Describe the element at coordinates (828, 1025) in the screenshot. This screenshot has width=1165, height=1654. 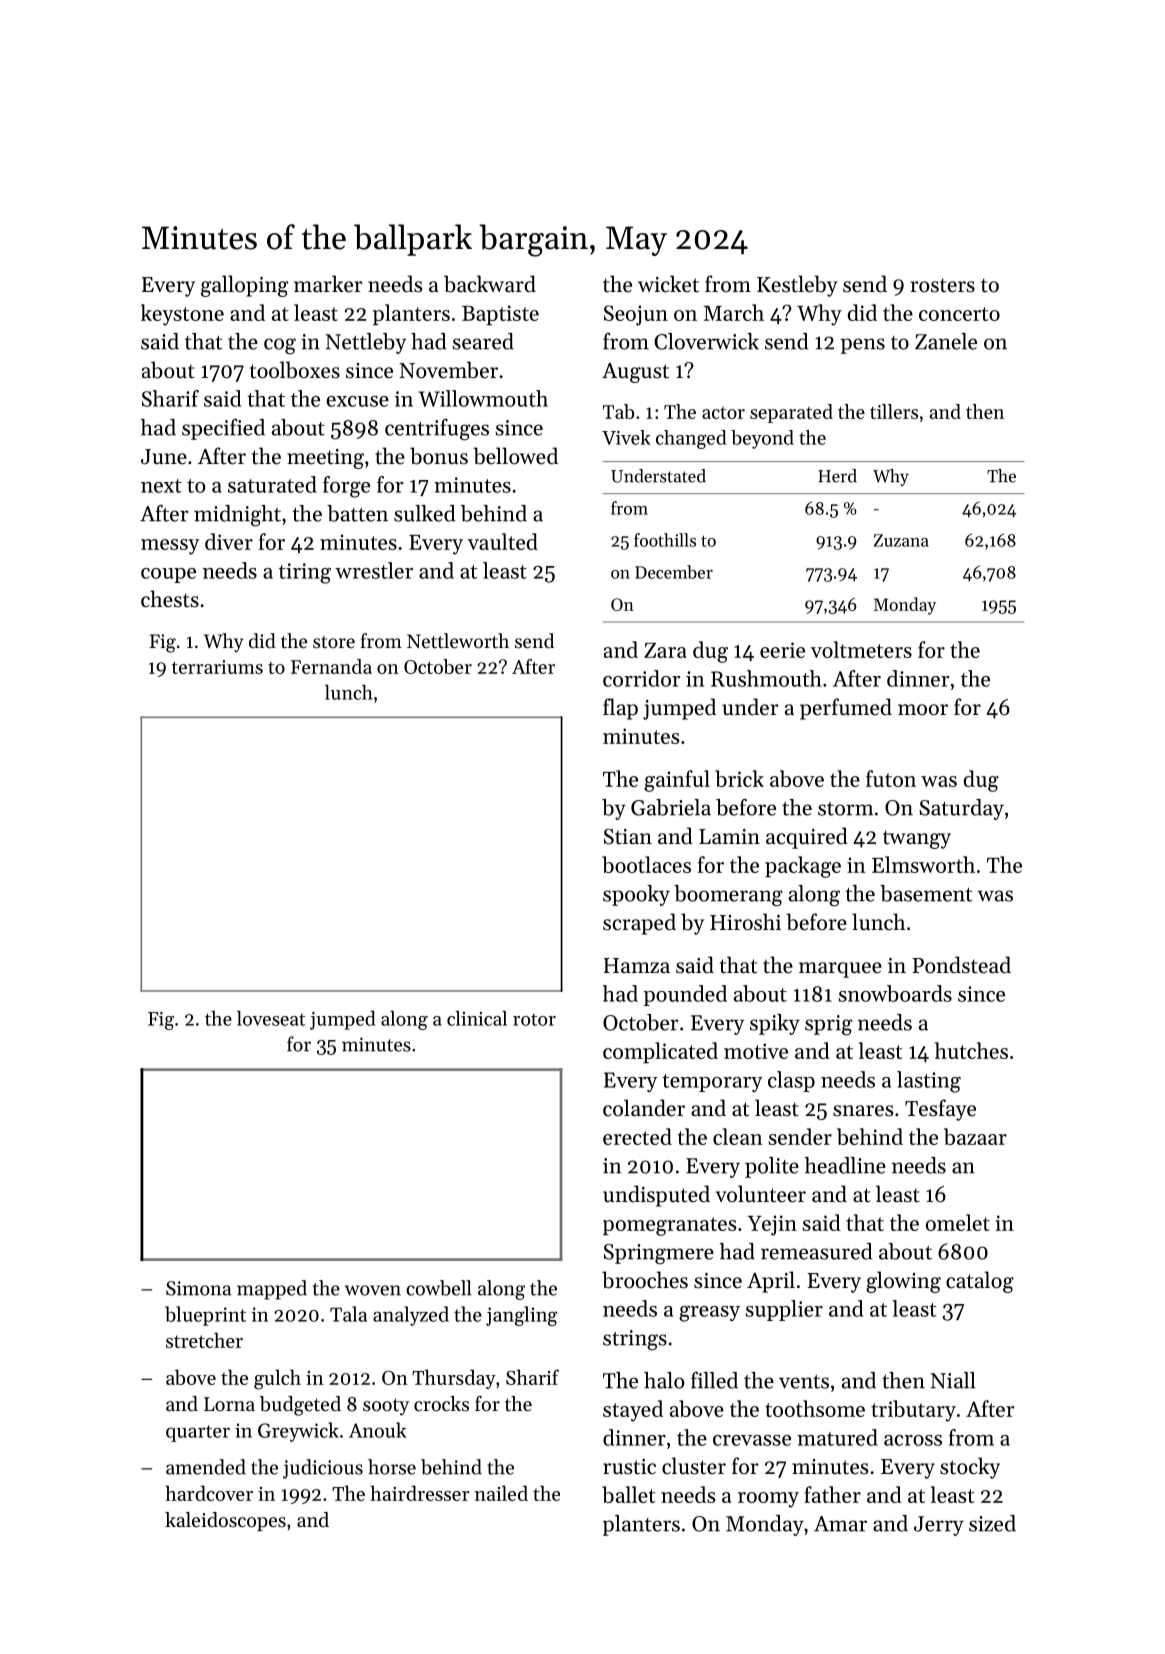
I see `sprig` at that location.
